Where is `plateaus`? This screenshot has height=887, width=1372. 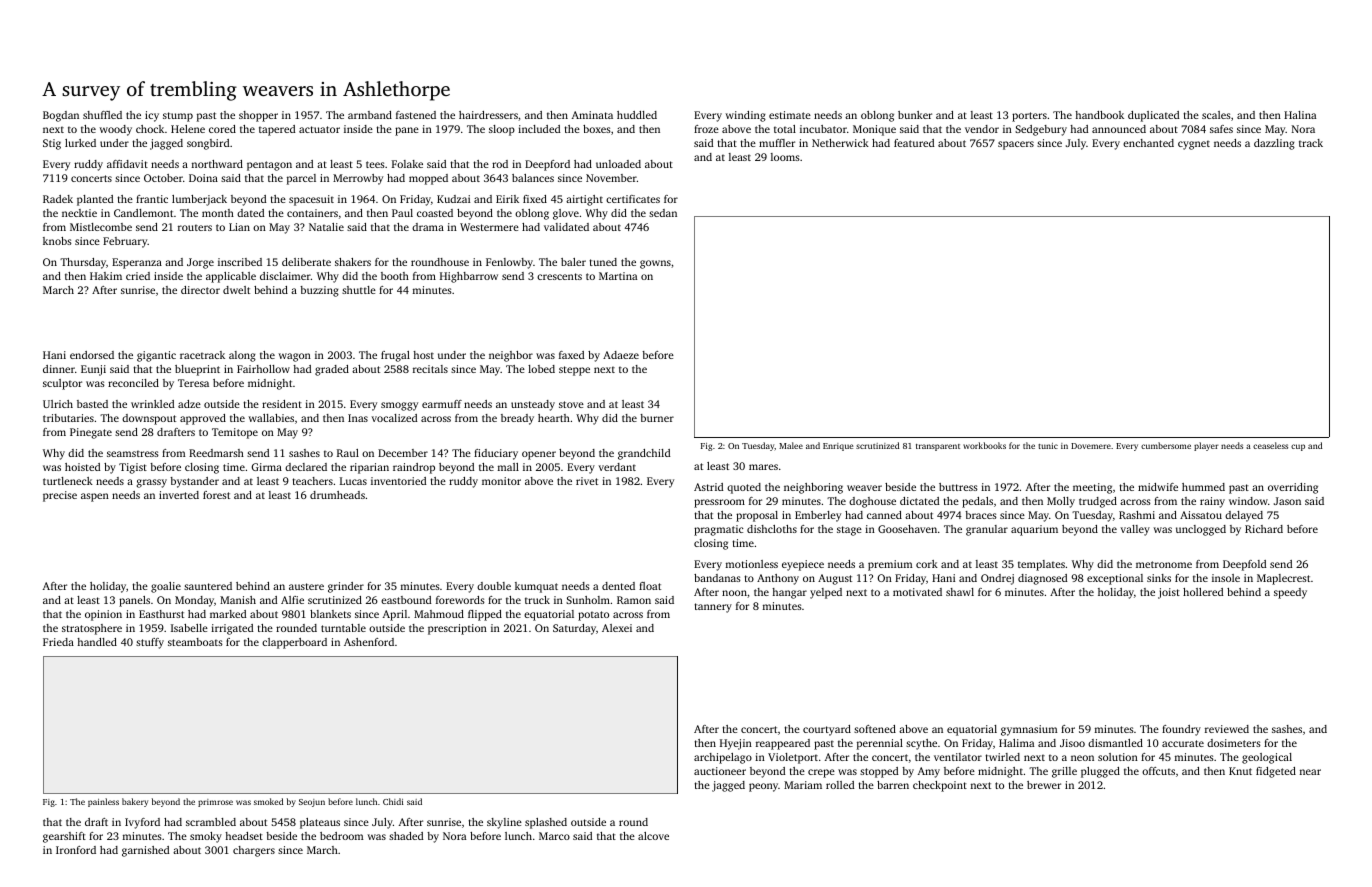
plateaus is located at coordinates (320, 823).
